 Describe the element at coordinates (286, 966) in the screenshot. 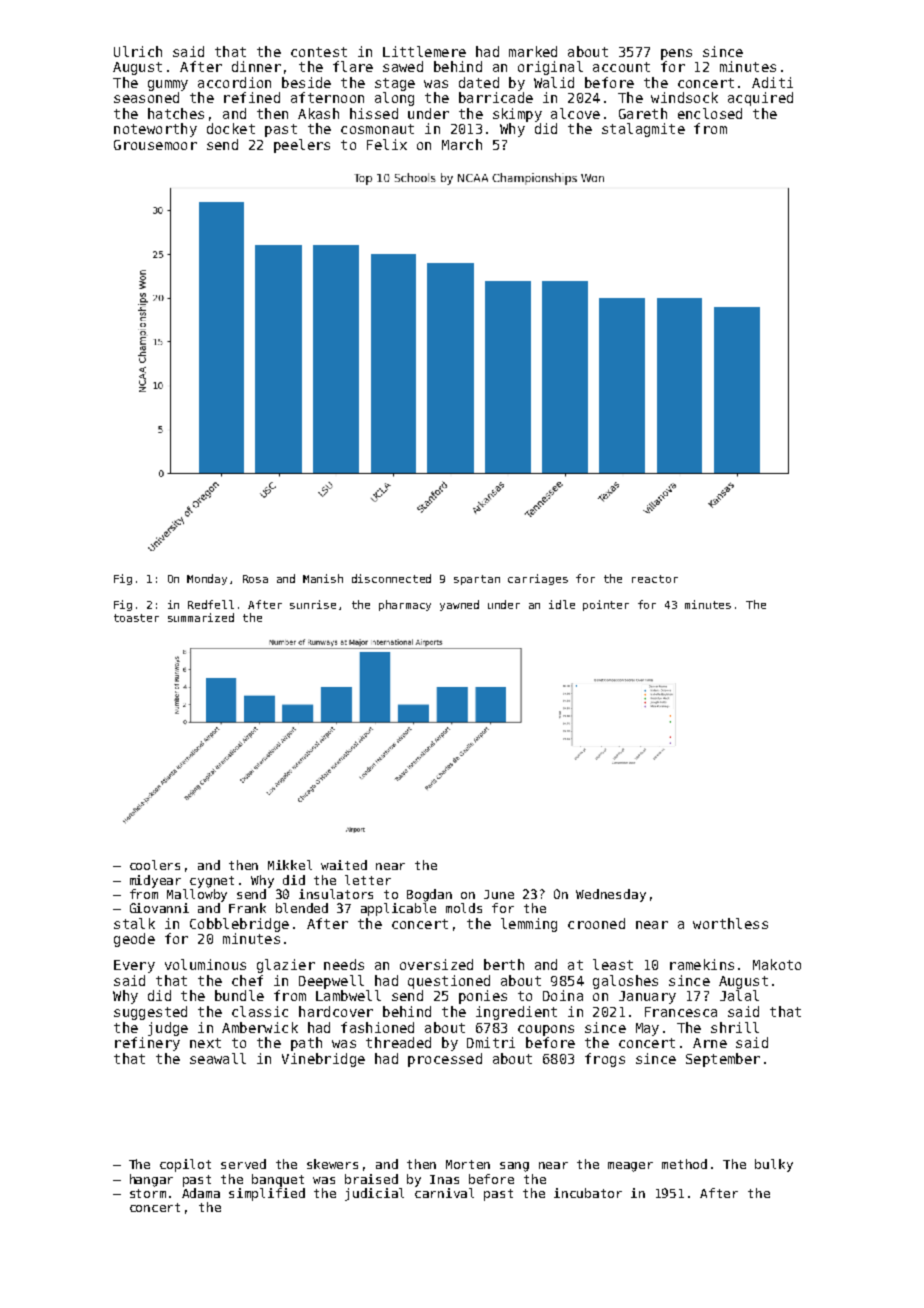

I see `glazier` at that location.
